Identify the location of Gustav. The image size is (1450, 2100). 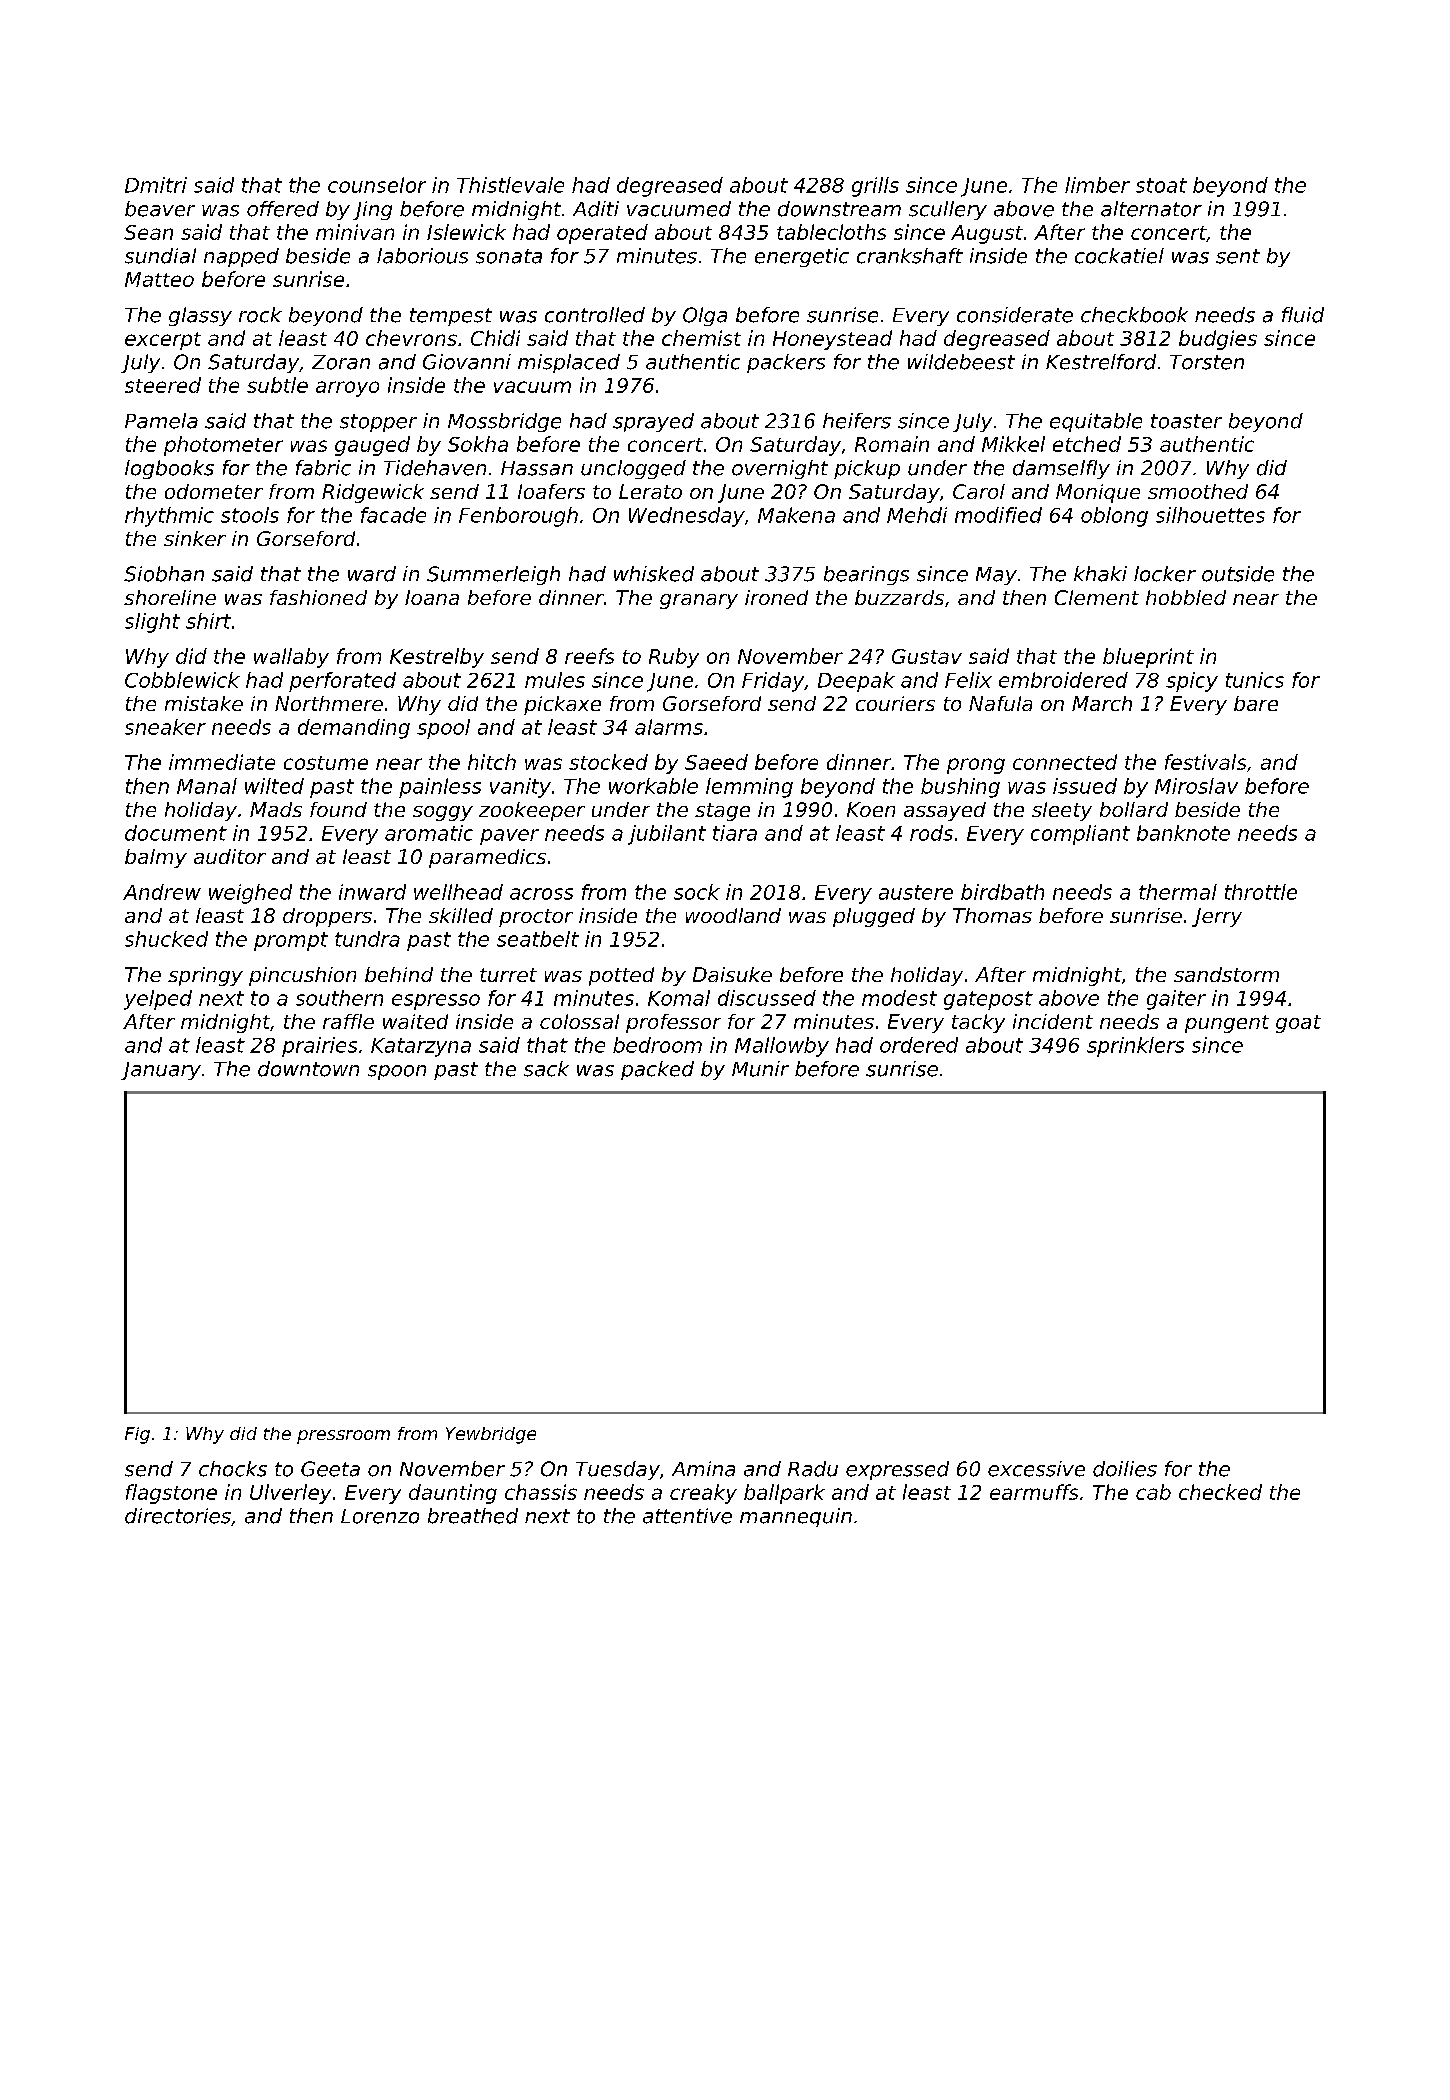
(927, 656).
